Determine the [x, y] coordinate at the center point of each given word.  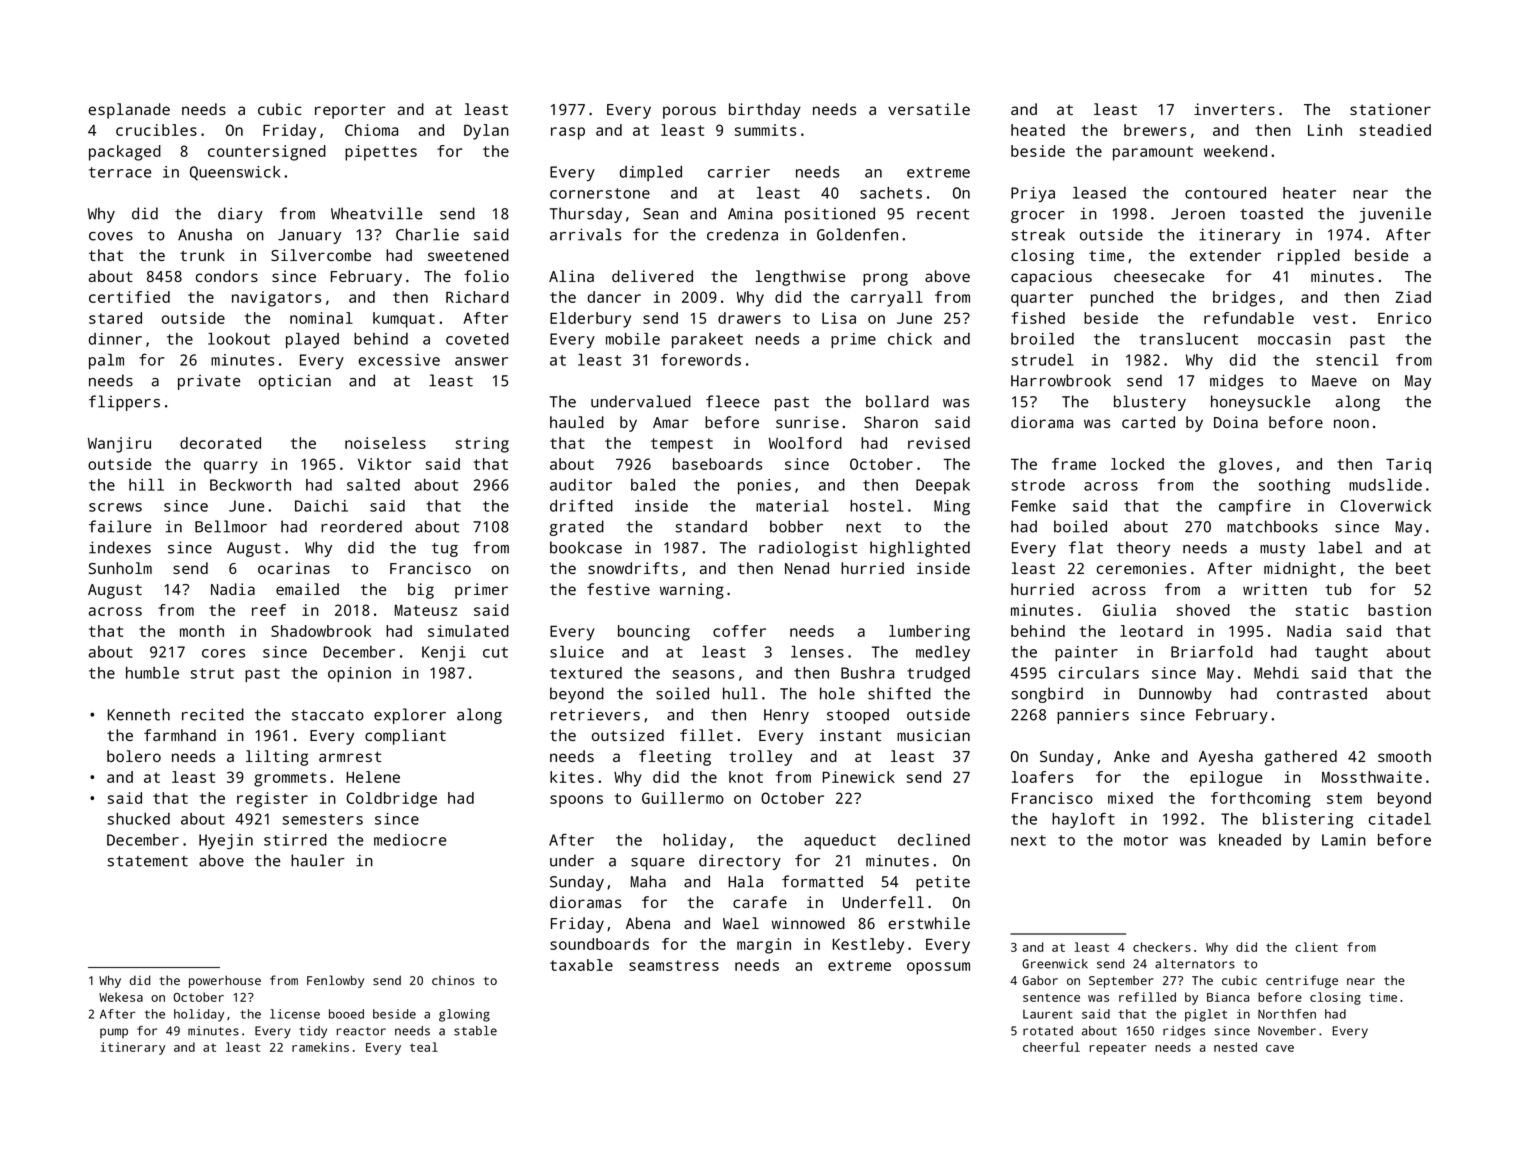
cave [1280, 1048]
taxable [581, 965]
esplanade [129, 111]
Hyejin [226, 841]
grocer [1038, 217]
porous [689, 112]
